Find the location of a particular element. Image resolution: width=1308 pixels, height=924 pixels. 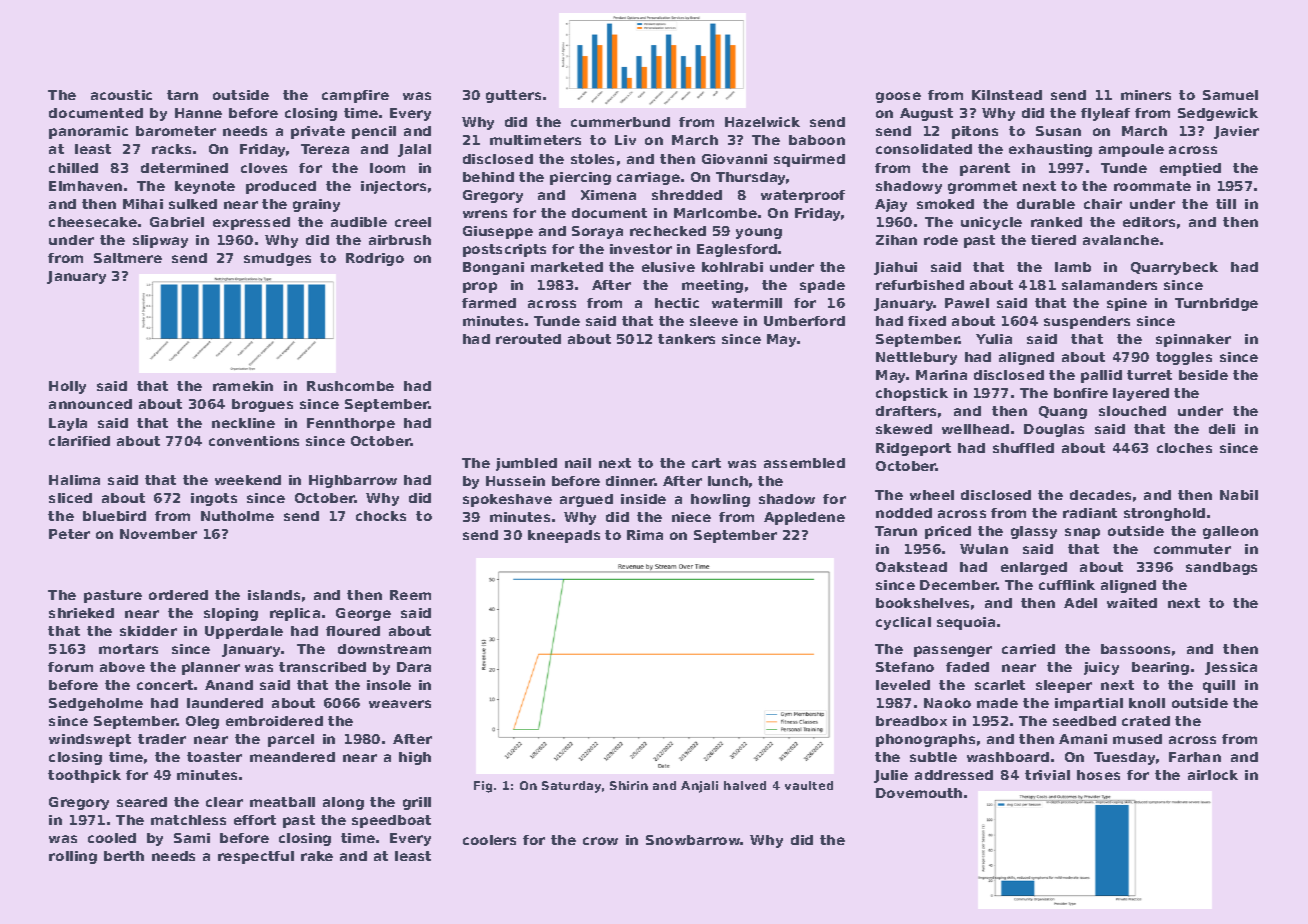

Farhan is located at coordinates (1195, 757).
